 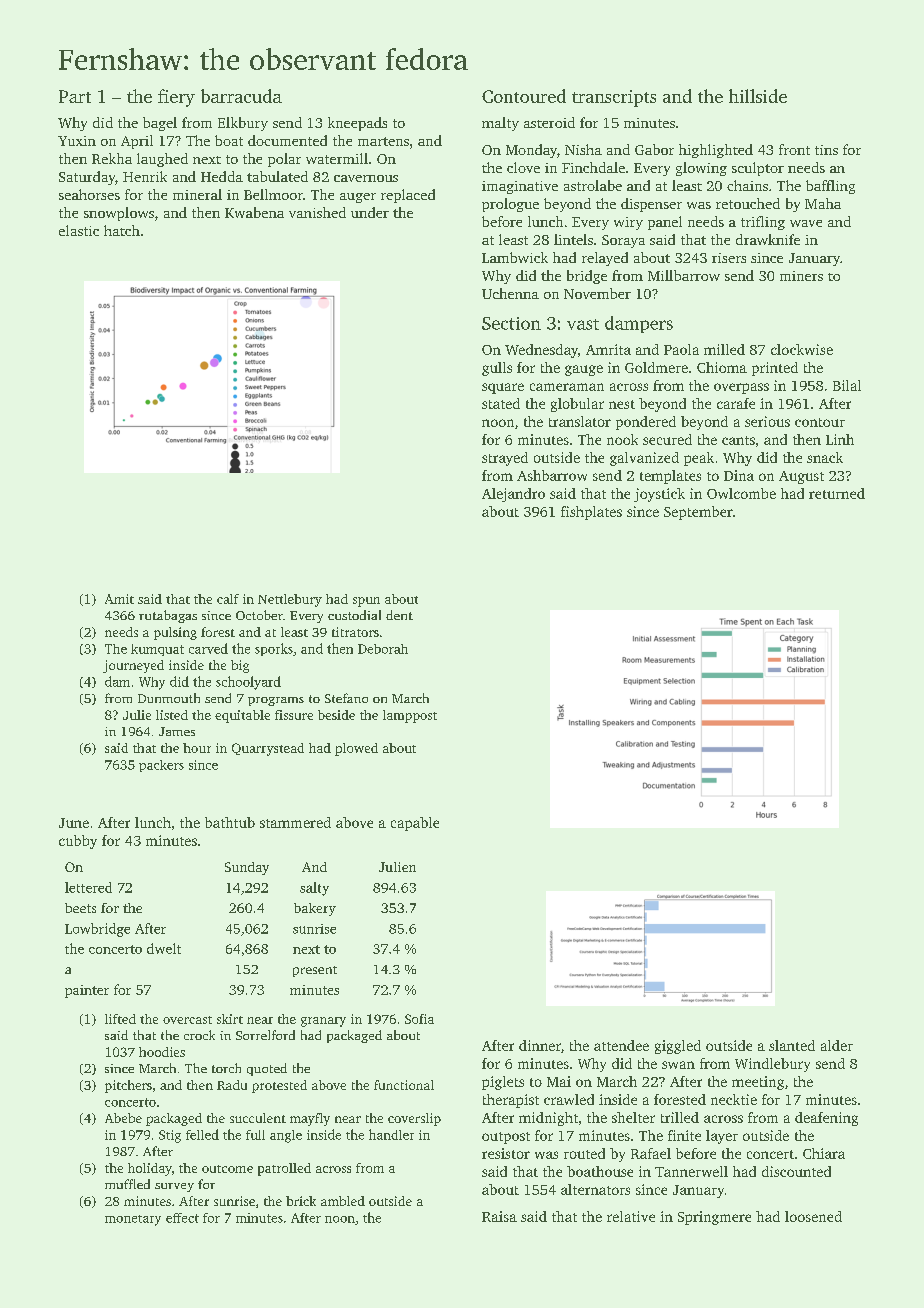 I want to click on Quarrystead, so click(x=268, y=749).
